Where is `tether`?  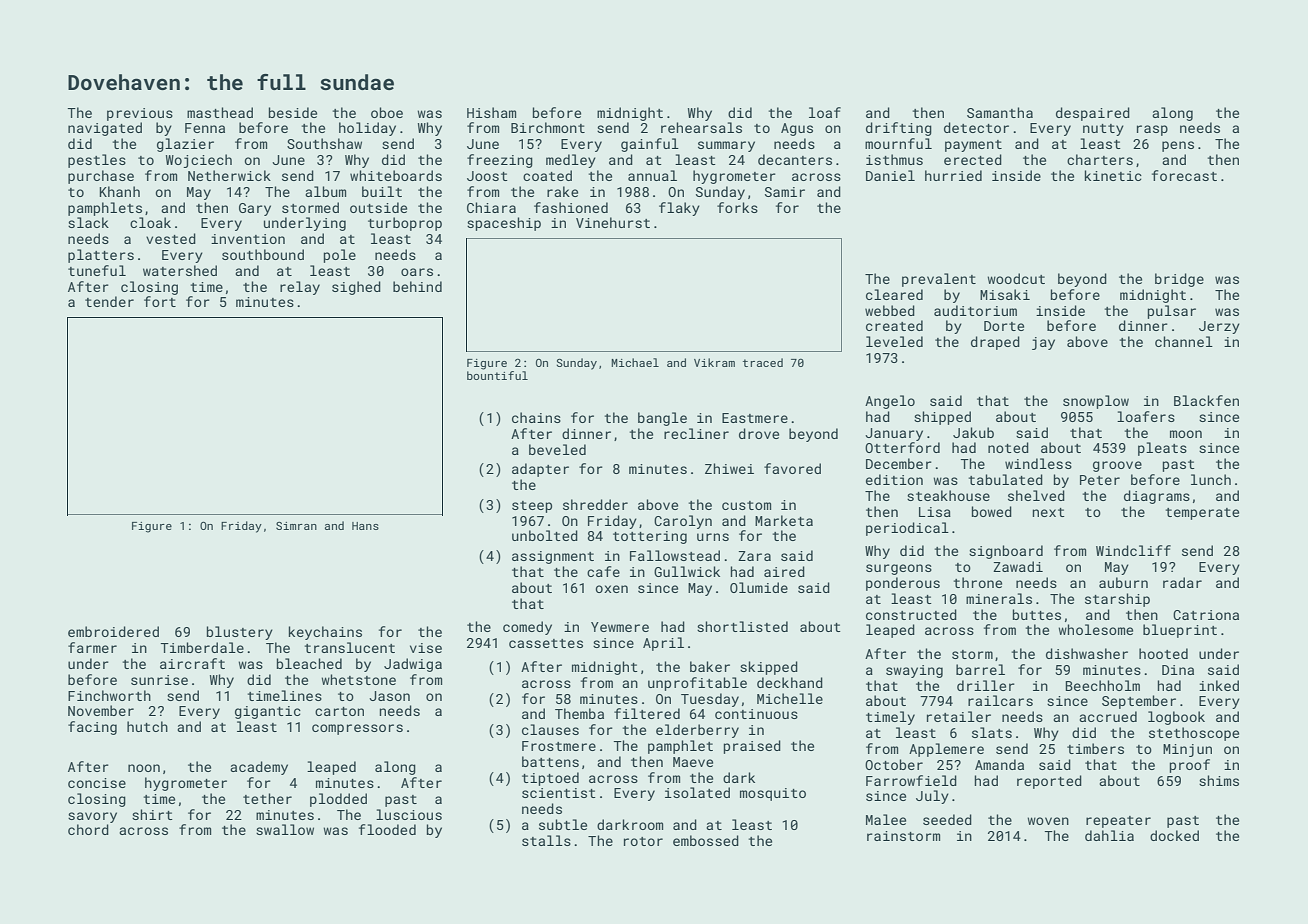
tether is located at coordinates (267, 798).
